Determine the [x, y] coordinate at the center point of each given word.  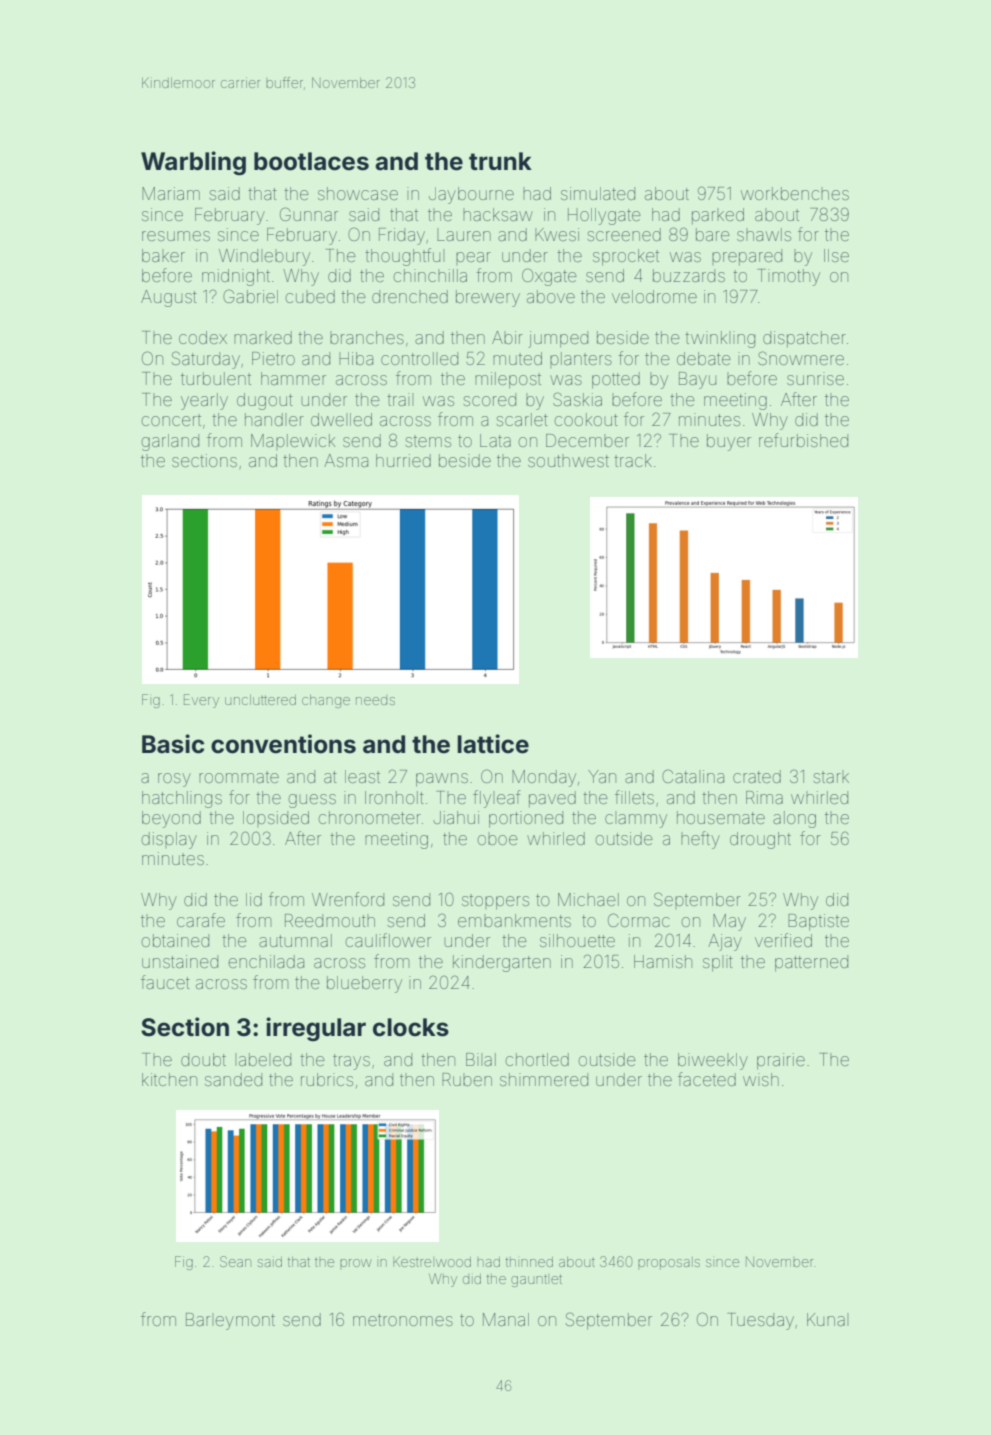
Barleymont [230, 1321]
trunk [500, 161]
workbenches [795, 193]
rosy [174, 780]
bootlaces [311, 161]
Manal [506, 1319]
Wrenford [348, 899]
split [718, 963]
